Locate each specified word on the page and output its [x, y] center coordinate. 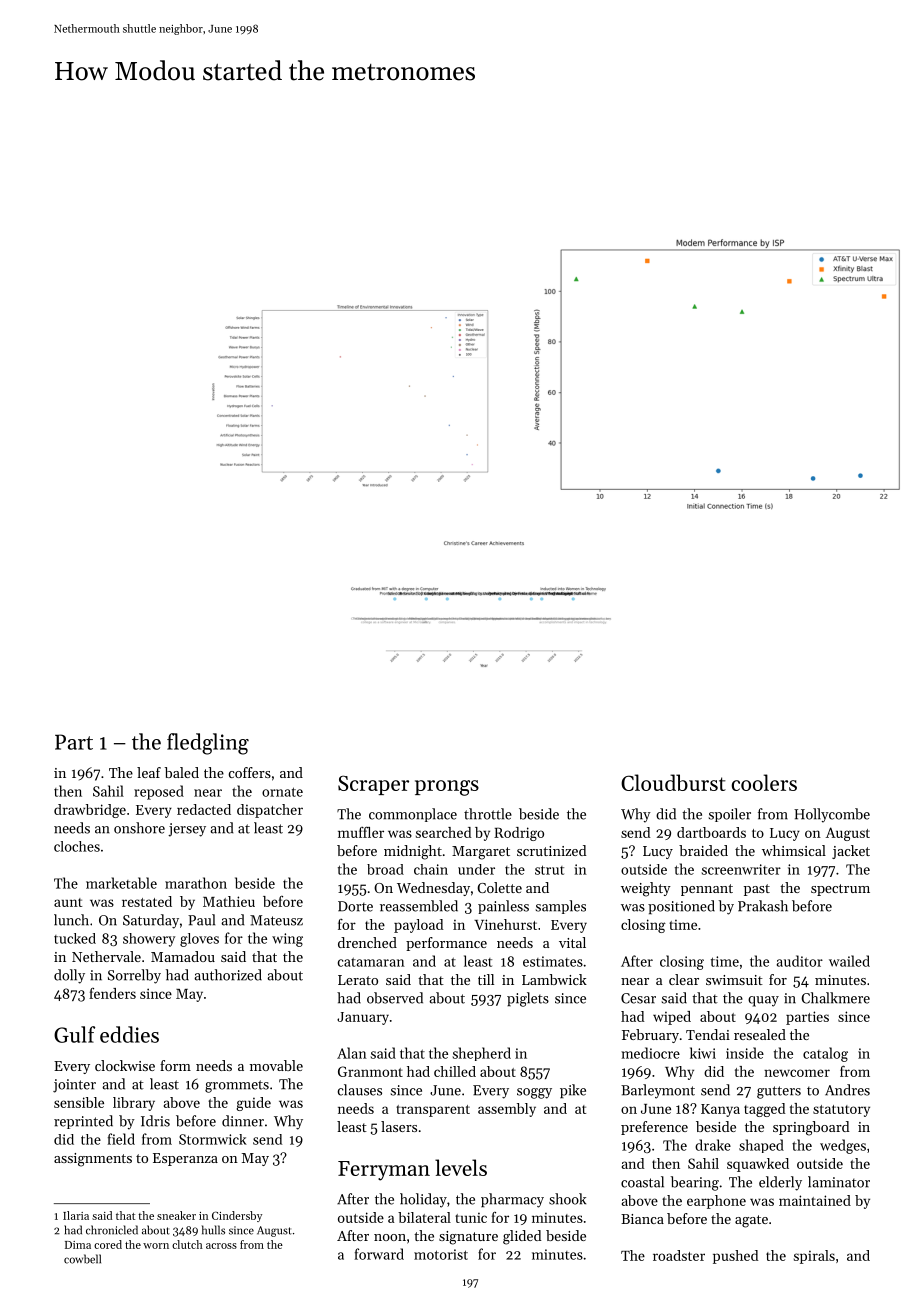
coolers [764, 782]
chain [431, 869]
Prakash [763, 906]
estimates [553, 961]
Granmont [370, 1071]
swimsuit [734, 980]
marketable [121, 883]
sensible [79, 1102]
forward [379, 1254]
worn [156, 1246]
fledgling [208, 744]
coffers [250, 772]
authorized [228, 975]
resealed [760, 1034]
